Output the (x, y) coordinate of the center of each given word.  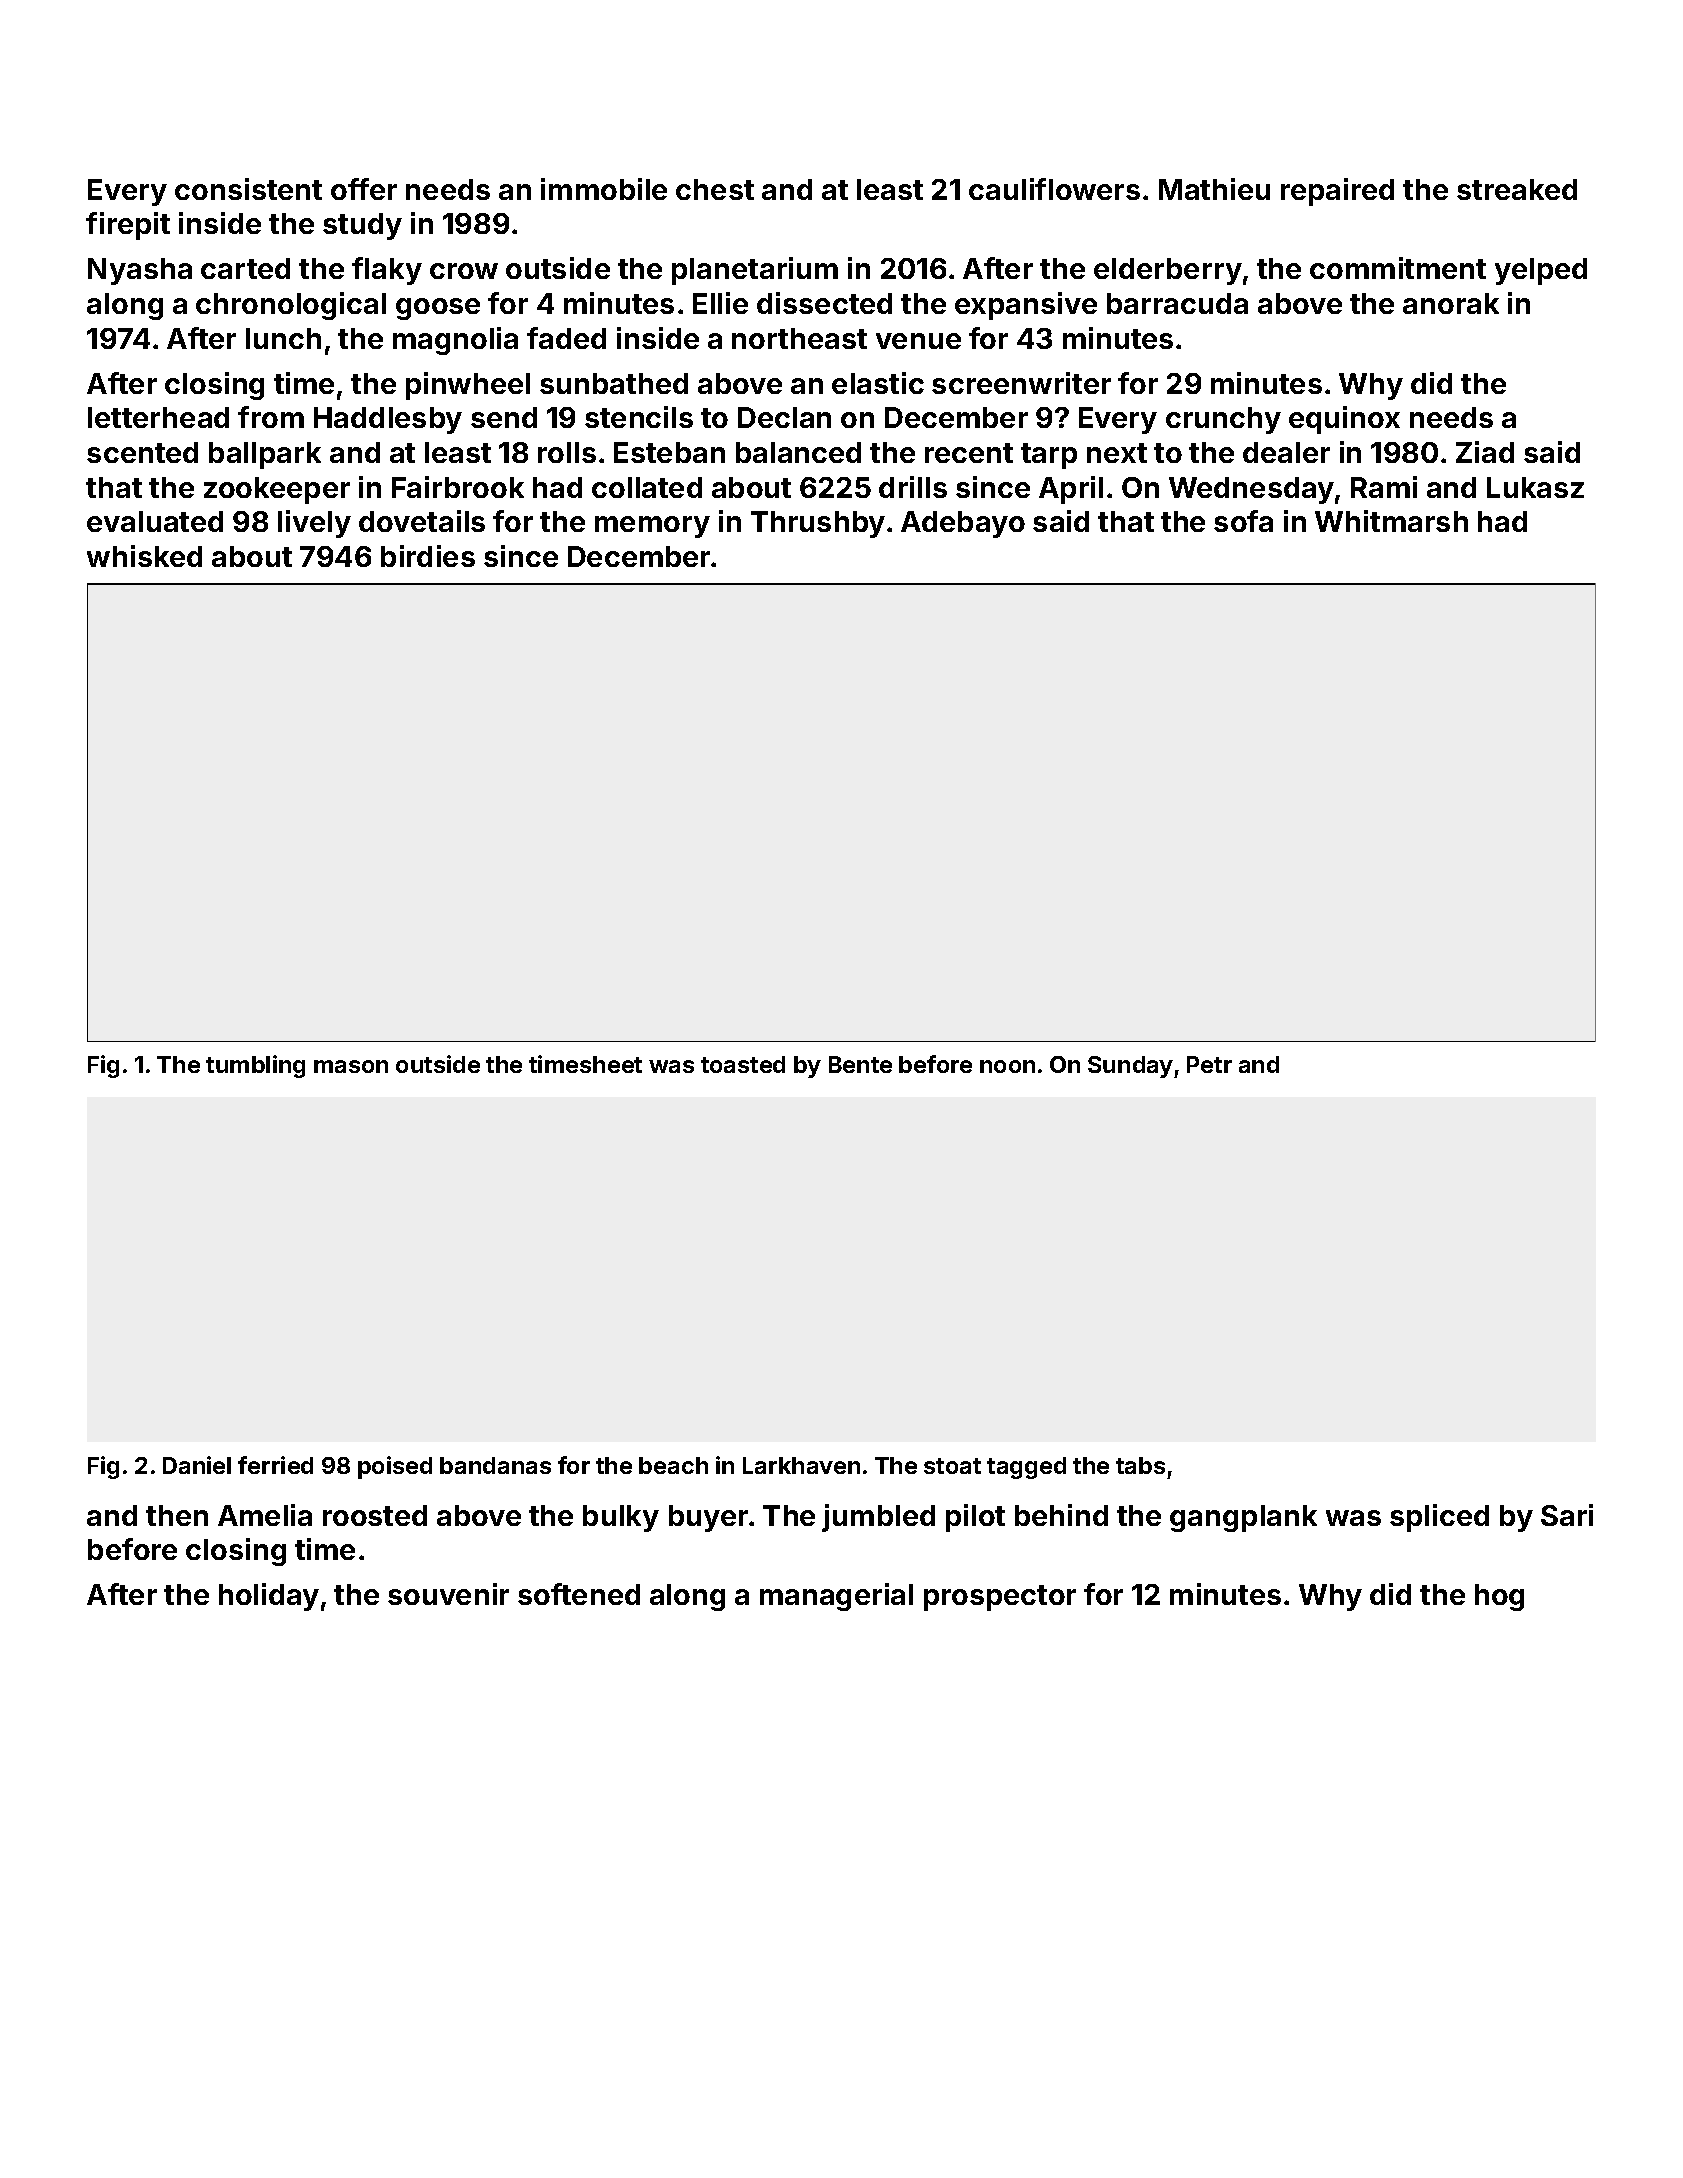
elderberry (1168, 271)
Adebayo (963, 524)
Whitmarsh (1391, 521)
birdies (428, 556)
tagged (1026, 1468)
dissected (824, 303)
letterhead (158, 417)
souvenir (448, 1594)
